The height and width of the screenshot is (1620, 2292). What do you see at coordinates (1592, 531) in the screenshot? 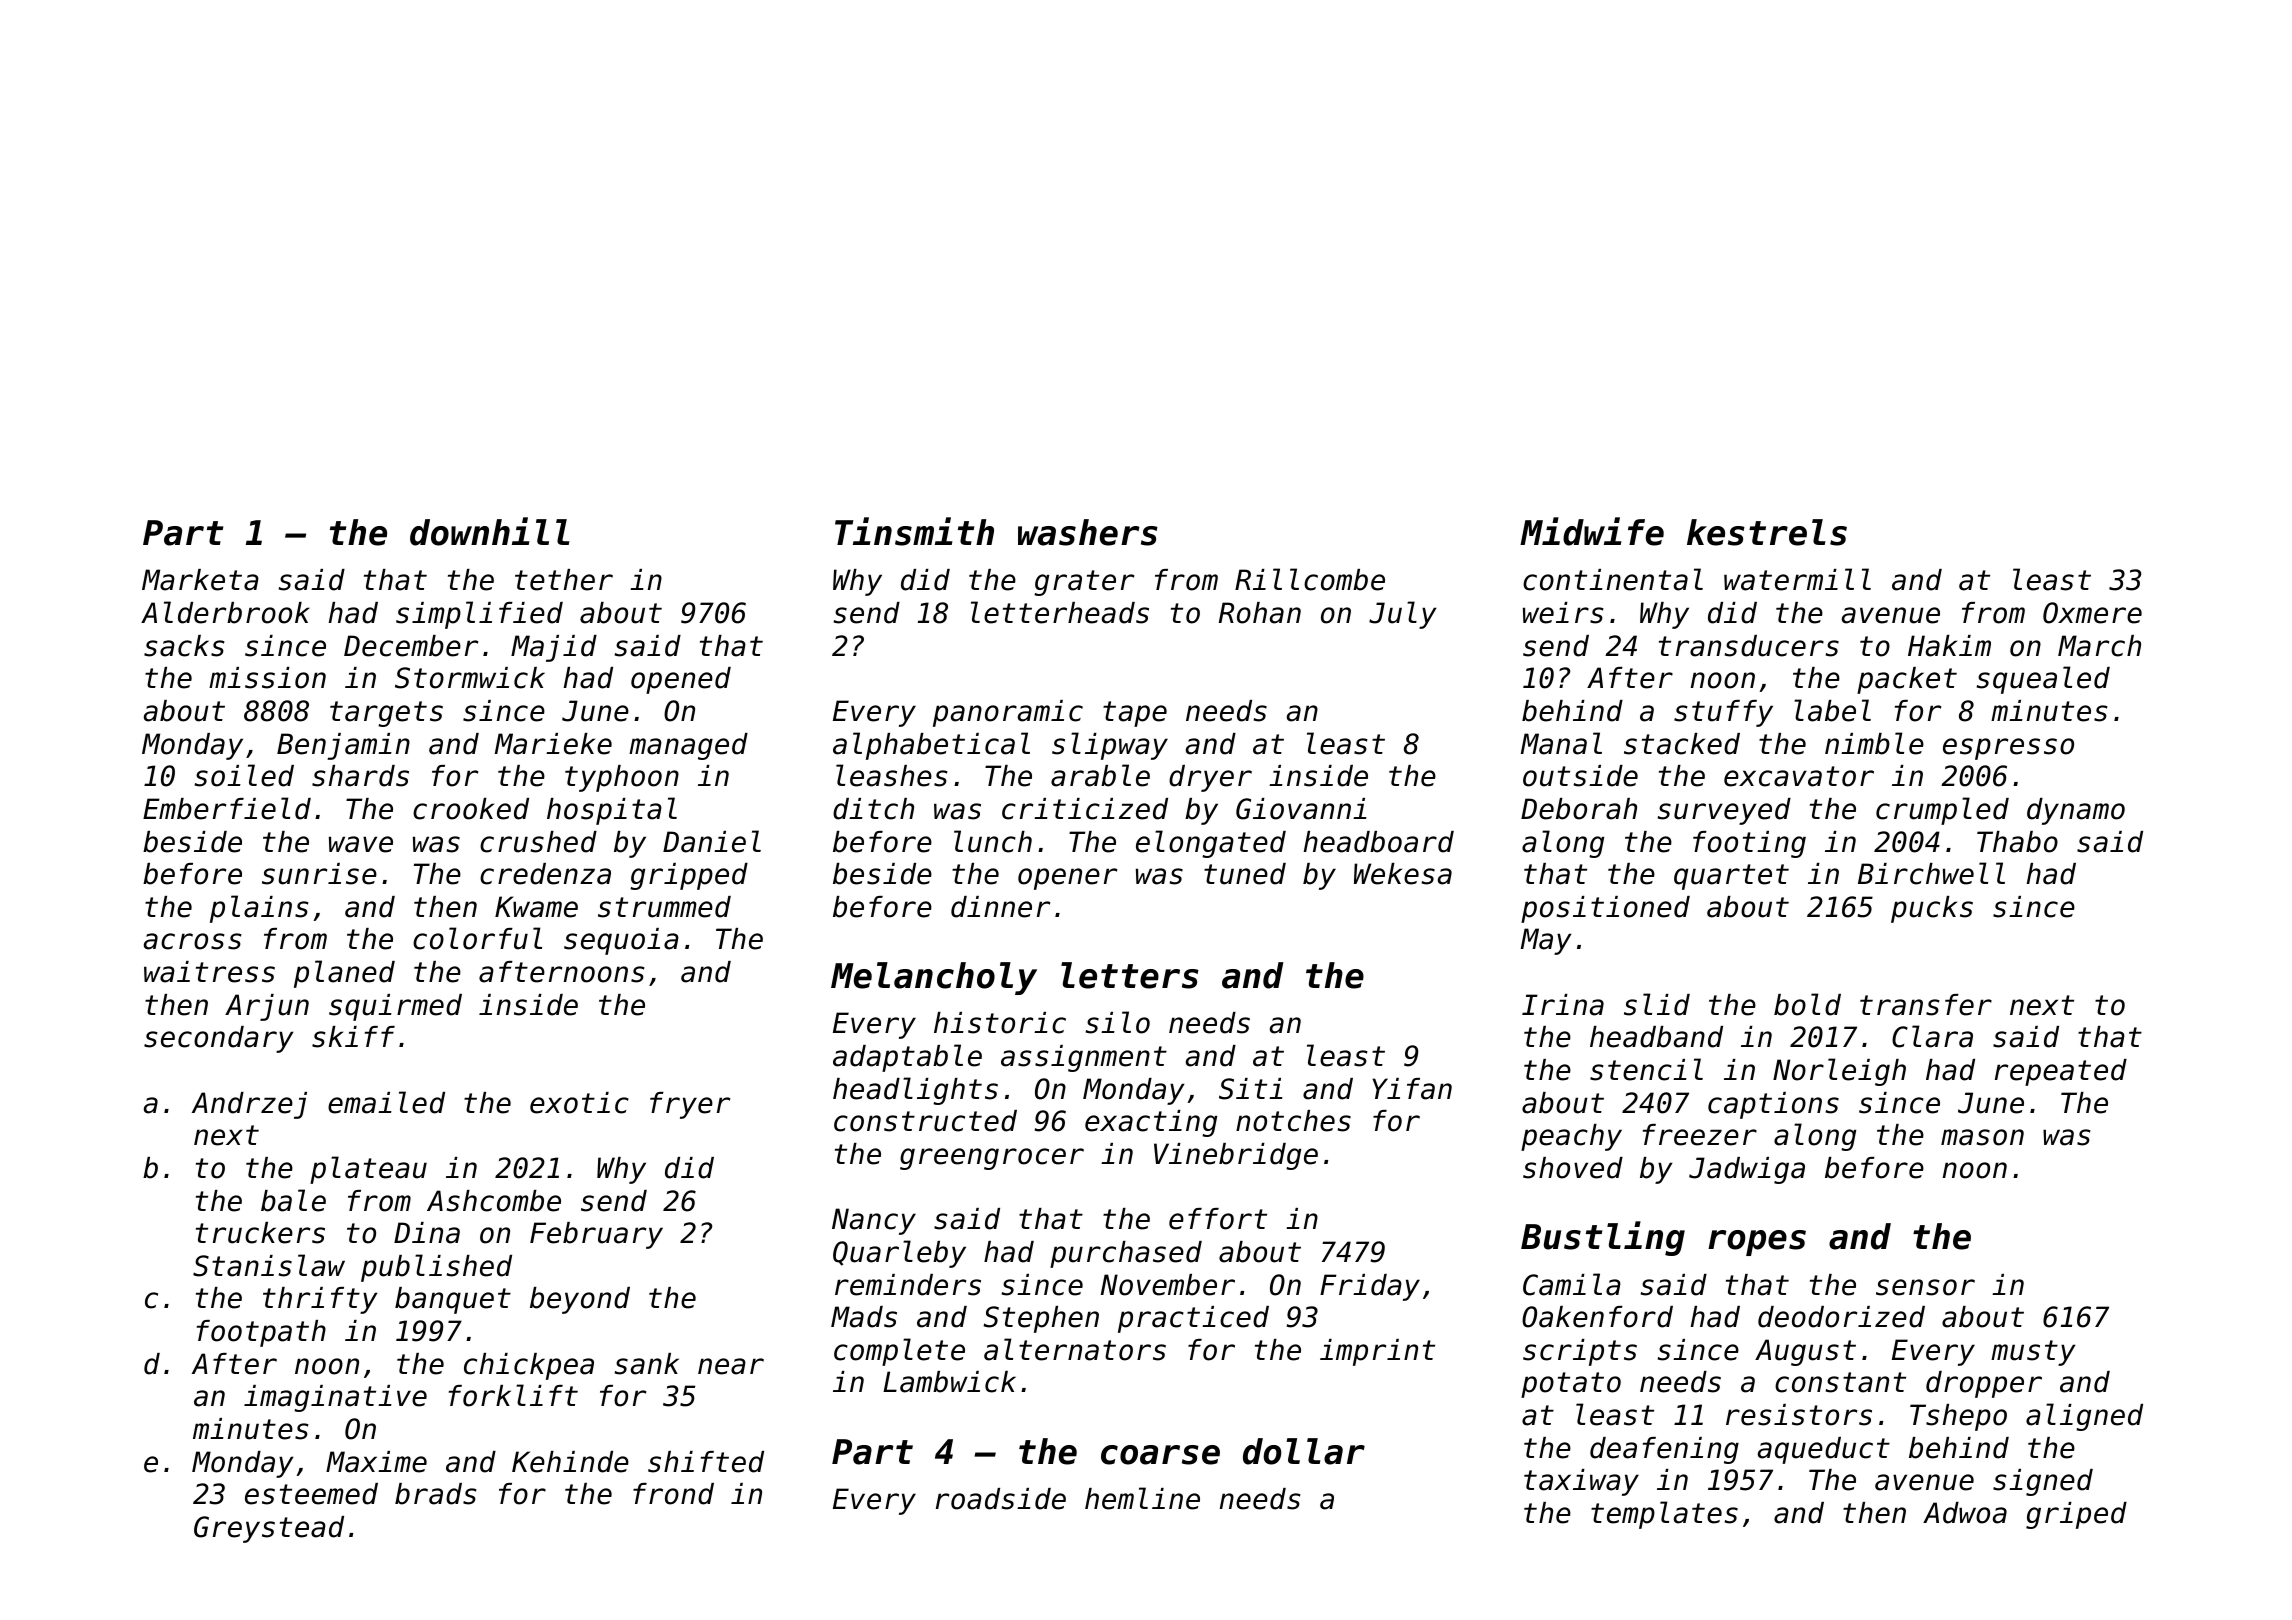
I see `Midwife` at bounding box center [1592, 531].
